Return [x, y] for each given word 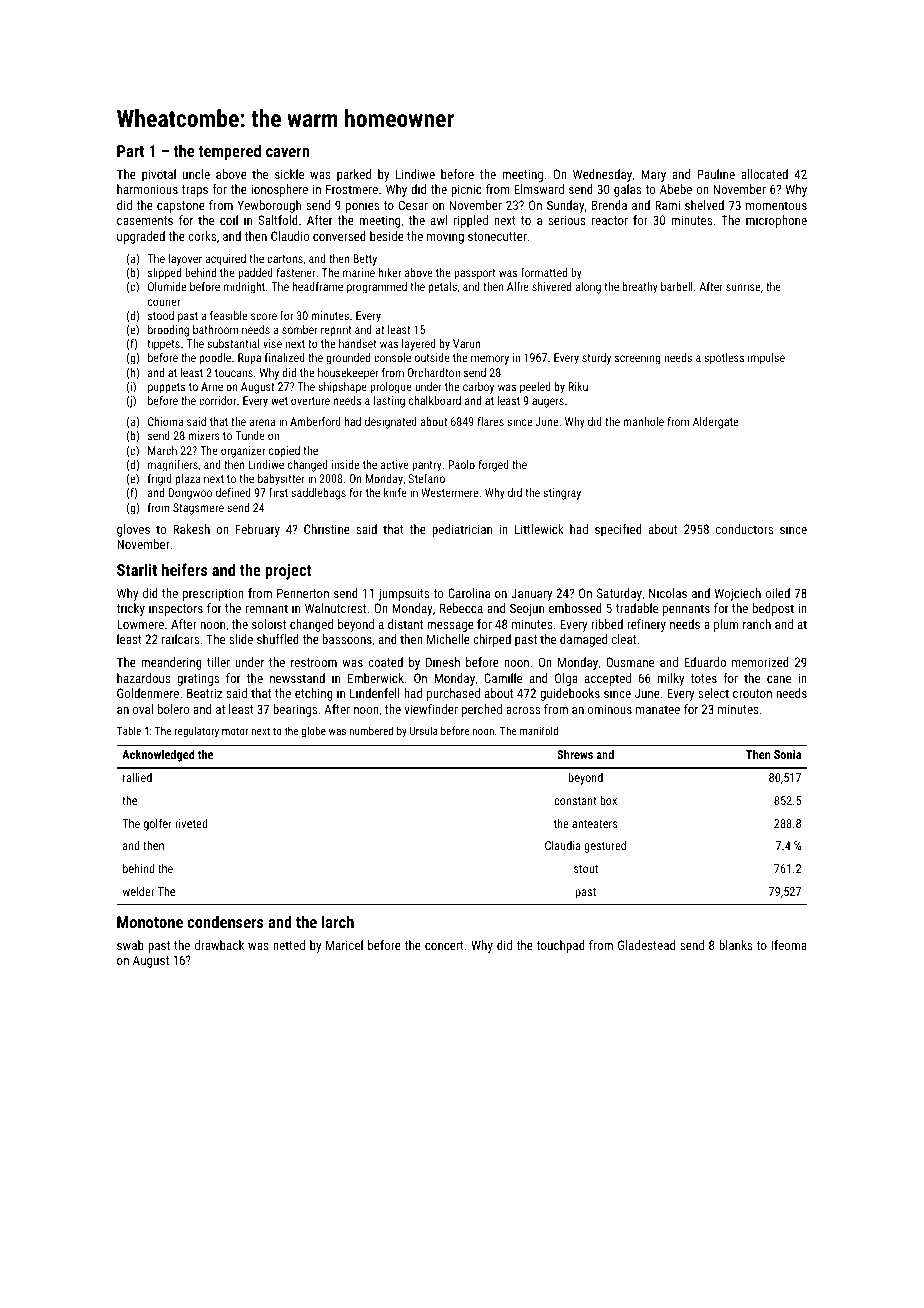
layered [419, 345]
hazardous [144, 678]
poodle [215, 359]
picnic [466, 190]
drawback [219, 945]
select [713, 693]
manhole [644, 421]
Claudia [563, 845]
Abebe [676, 189]
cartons [285, 259]
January [531, 594]
